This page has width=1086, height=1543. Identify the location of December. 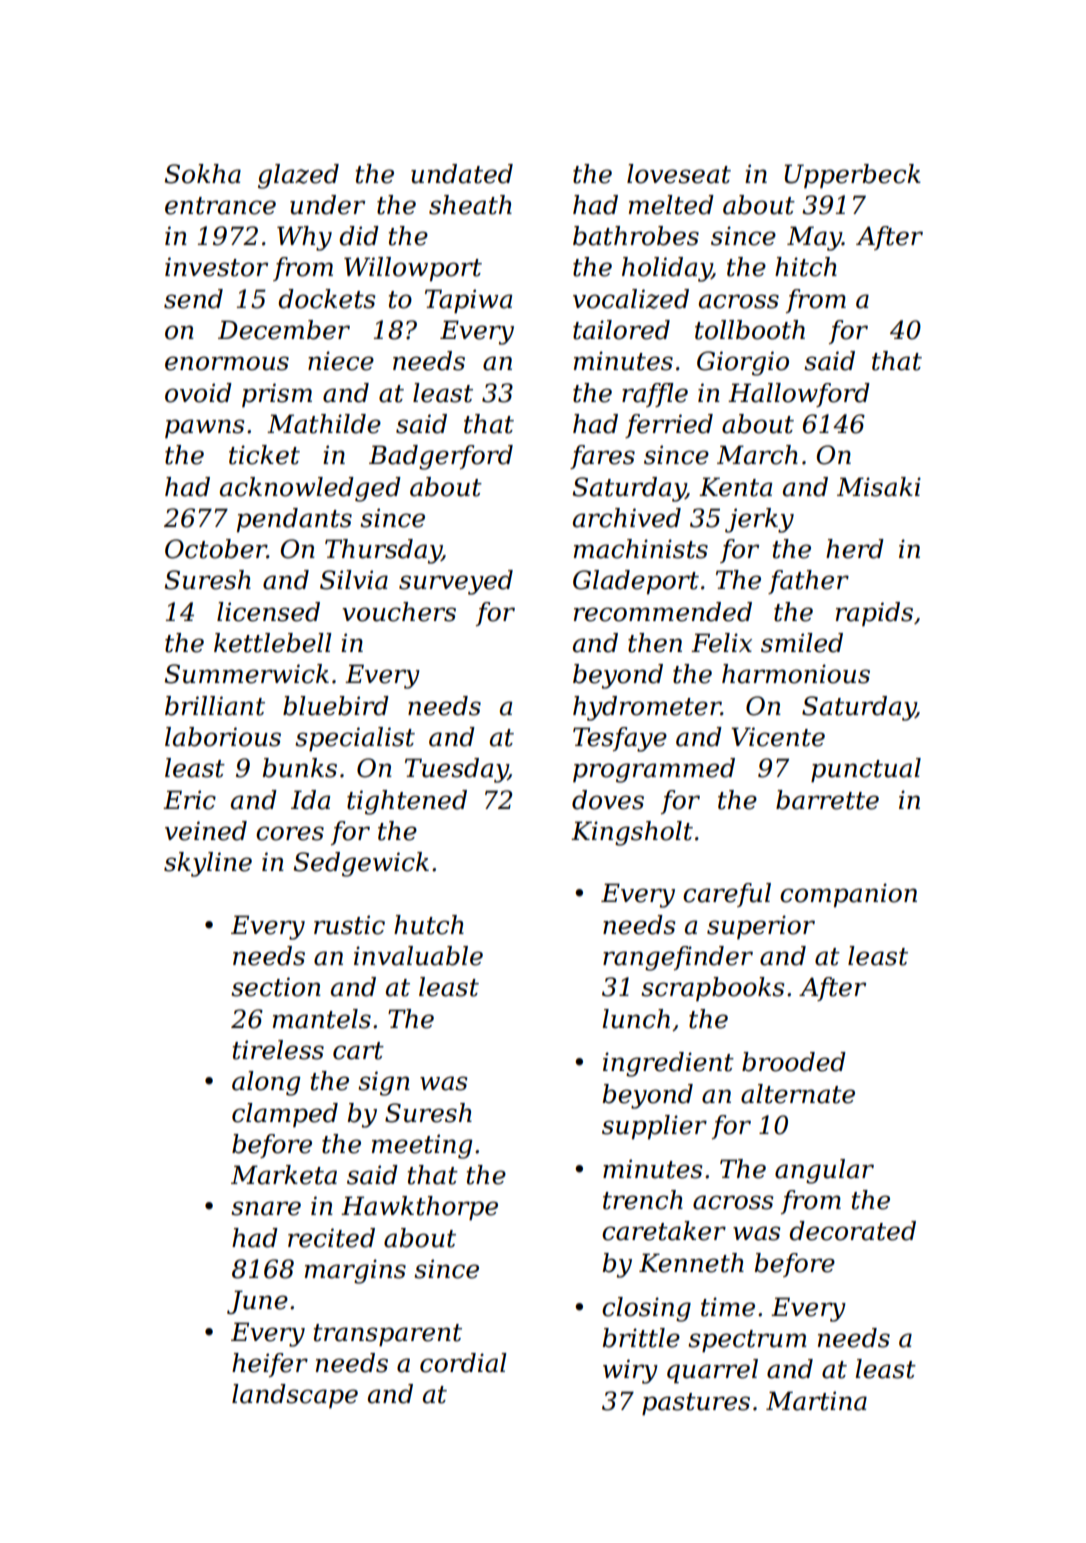
(284, 330).
